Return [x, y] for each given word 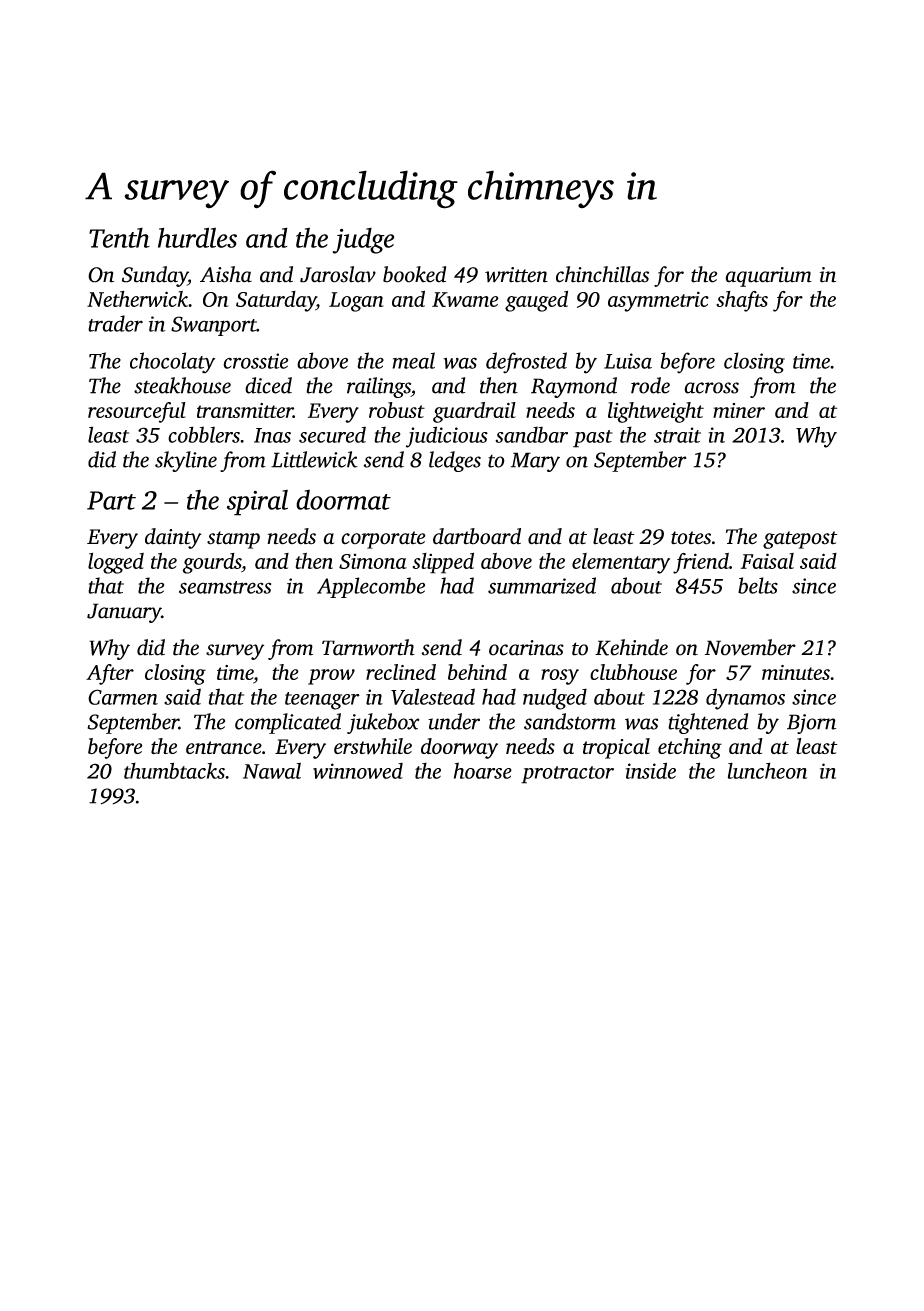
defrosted [526, 363]
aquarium [768, 277]
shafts [742, 301]
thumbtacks [174, 770]
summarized [542, 585]
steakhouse [182, 385]
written [516, 275]
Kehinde [631, 647]
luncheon [767, 770]
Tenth [119, 238]
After [110, 674]
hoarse [483, 770]
